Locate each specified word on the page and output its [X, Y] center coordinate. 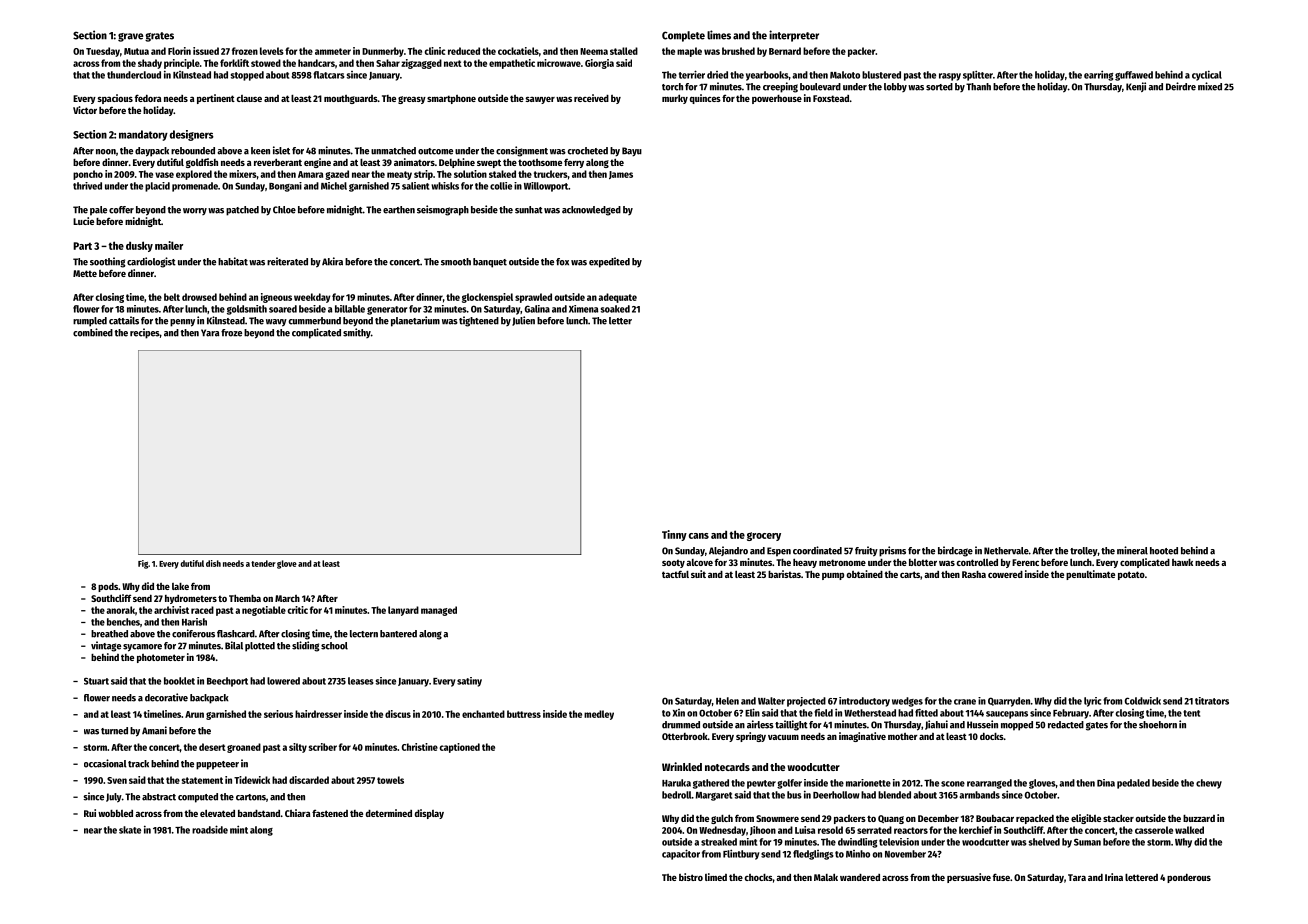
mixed [1210, 86]
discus [398, 714]
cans [699, 536]
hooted [1164, 551]
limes [719, 35]
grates [159, 37]
